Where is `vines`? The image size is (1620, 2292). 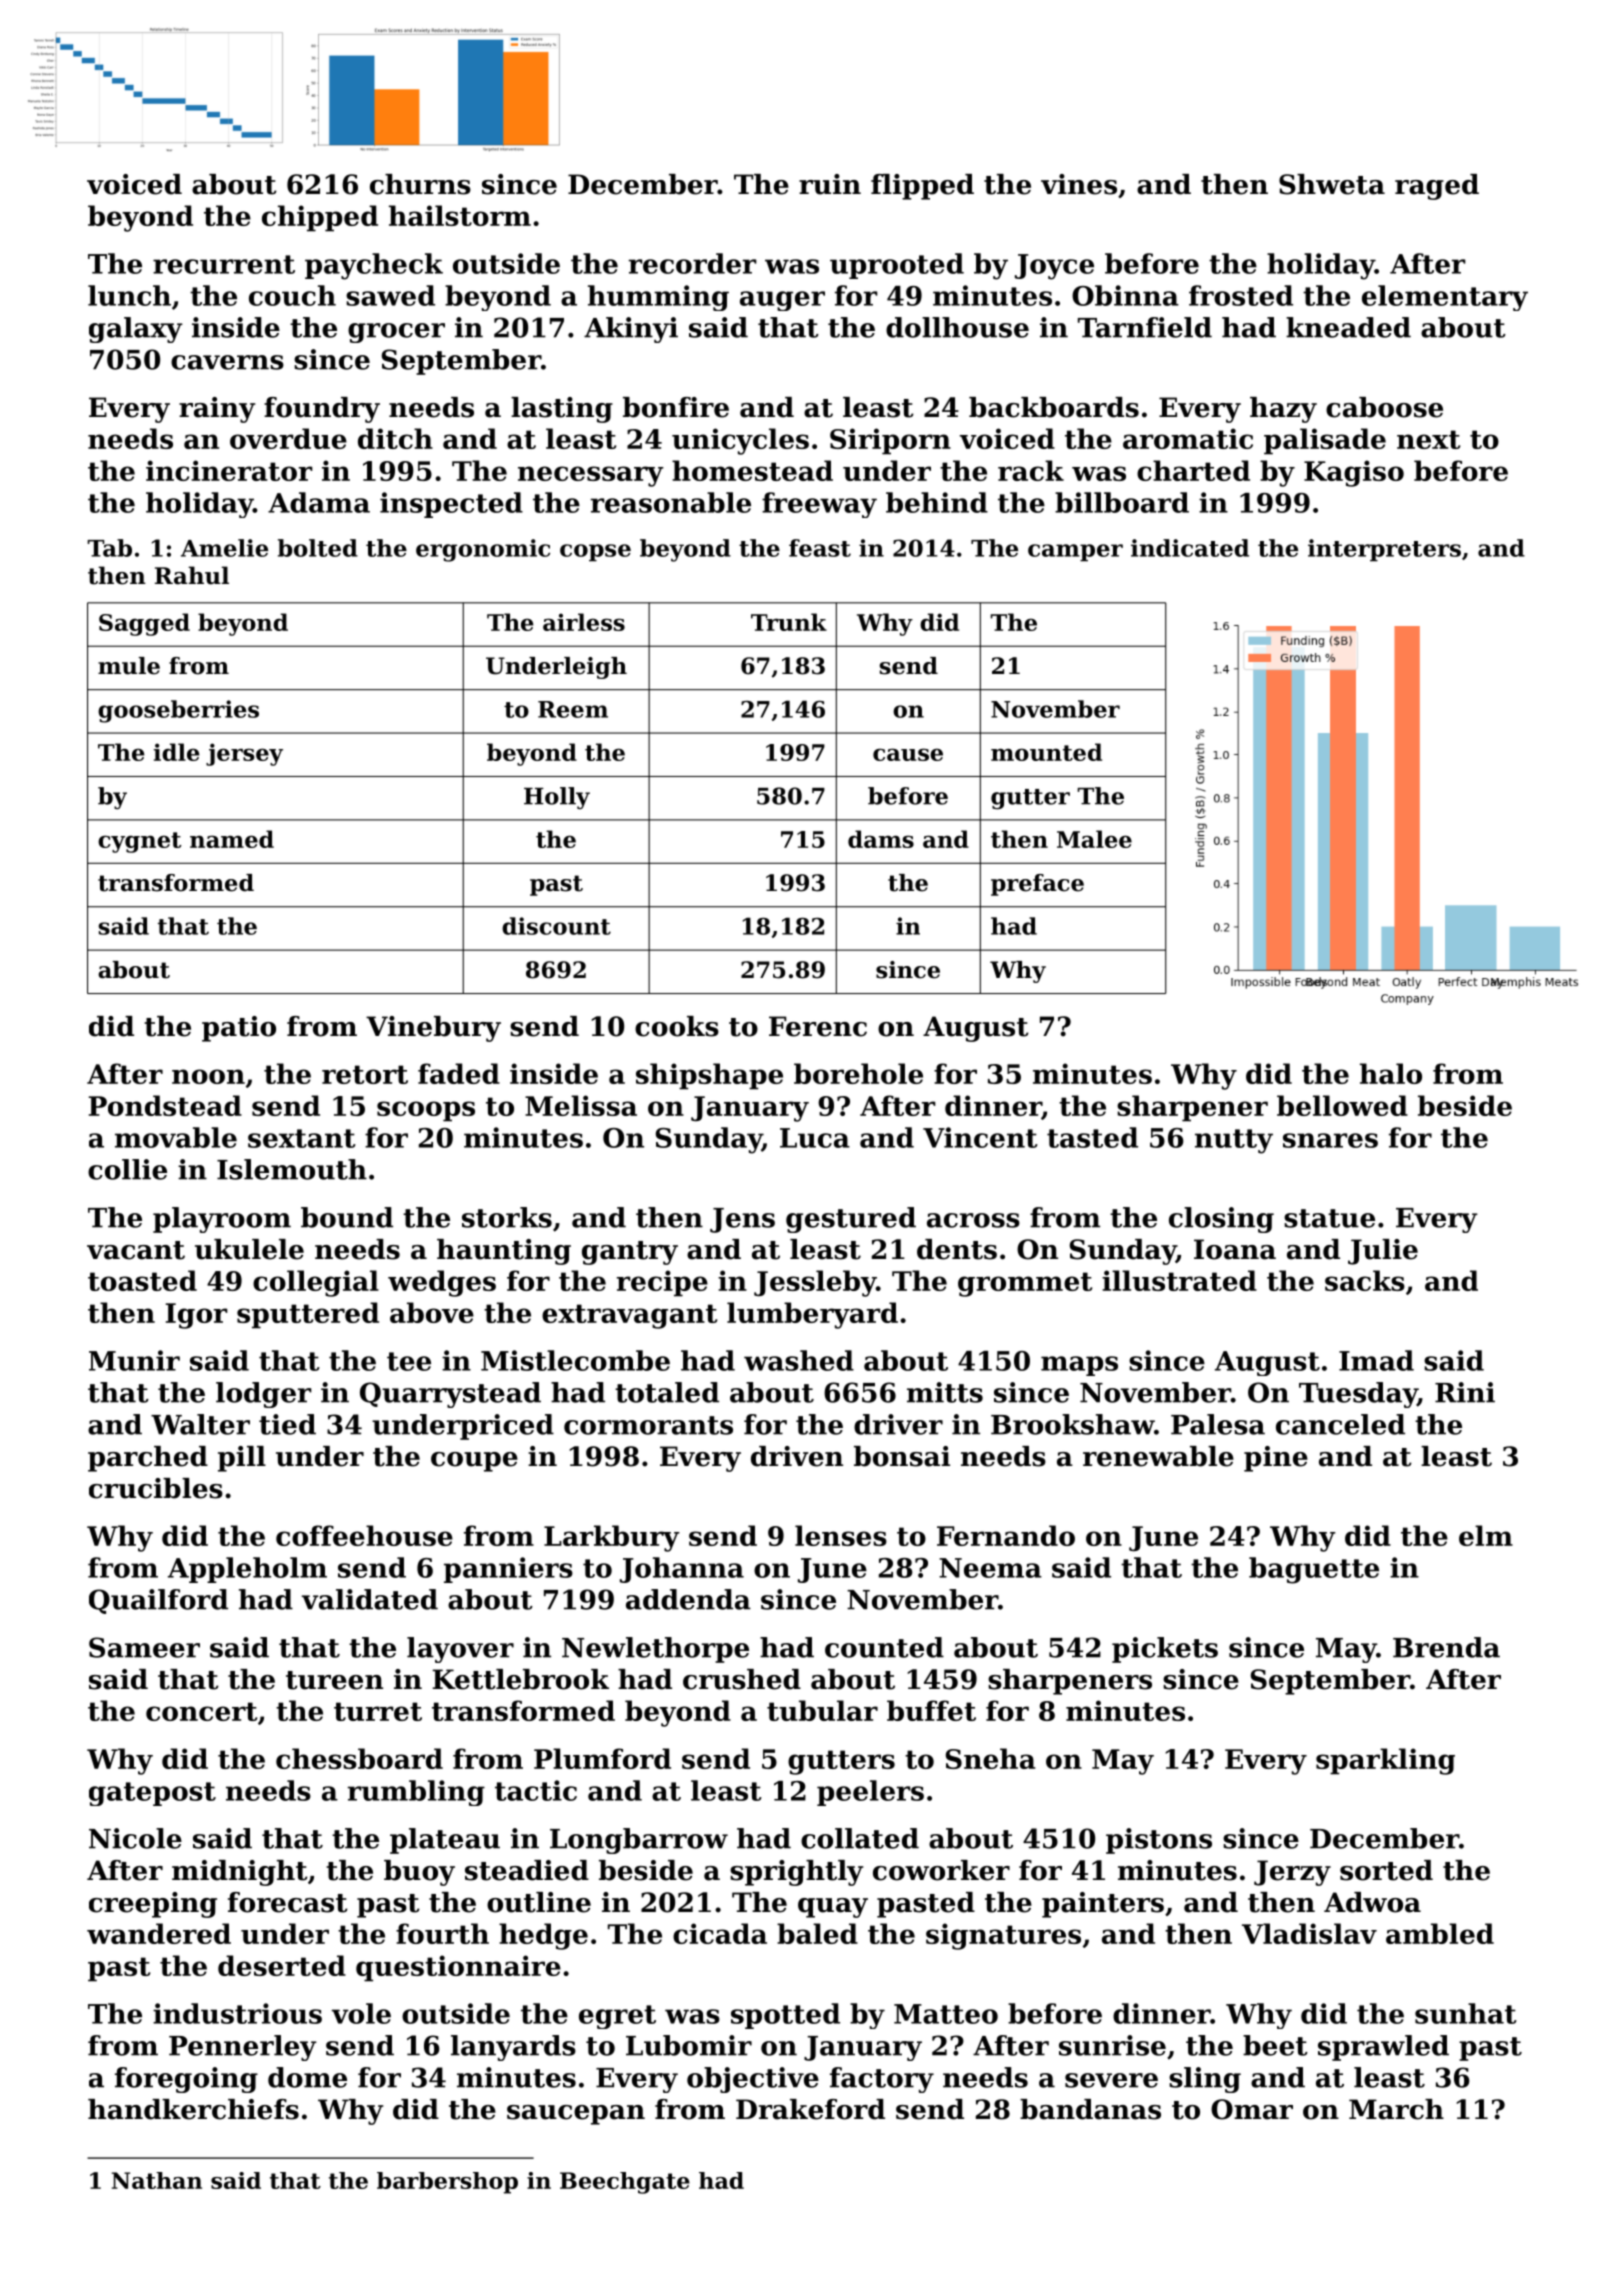 vines is located at coordinates (1079, 184).
